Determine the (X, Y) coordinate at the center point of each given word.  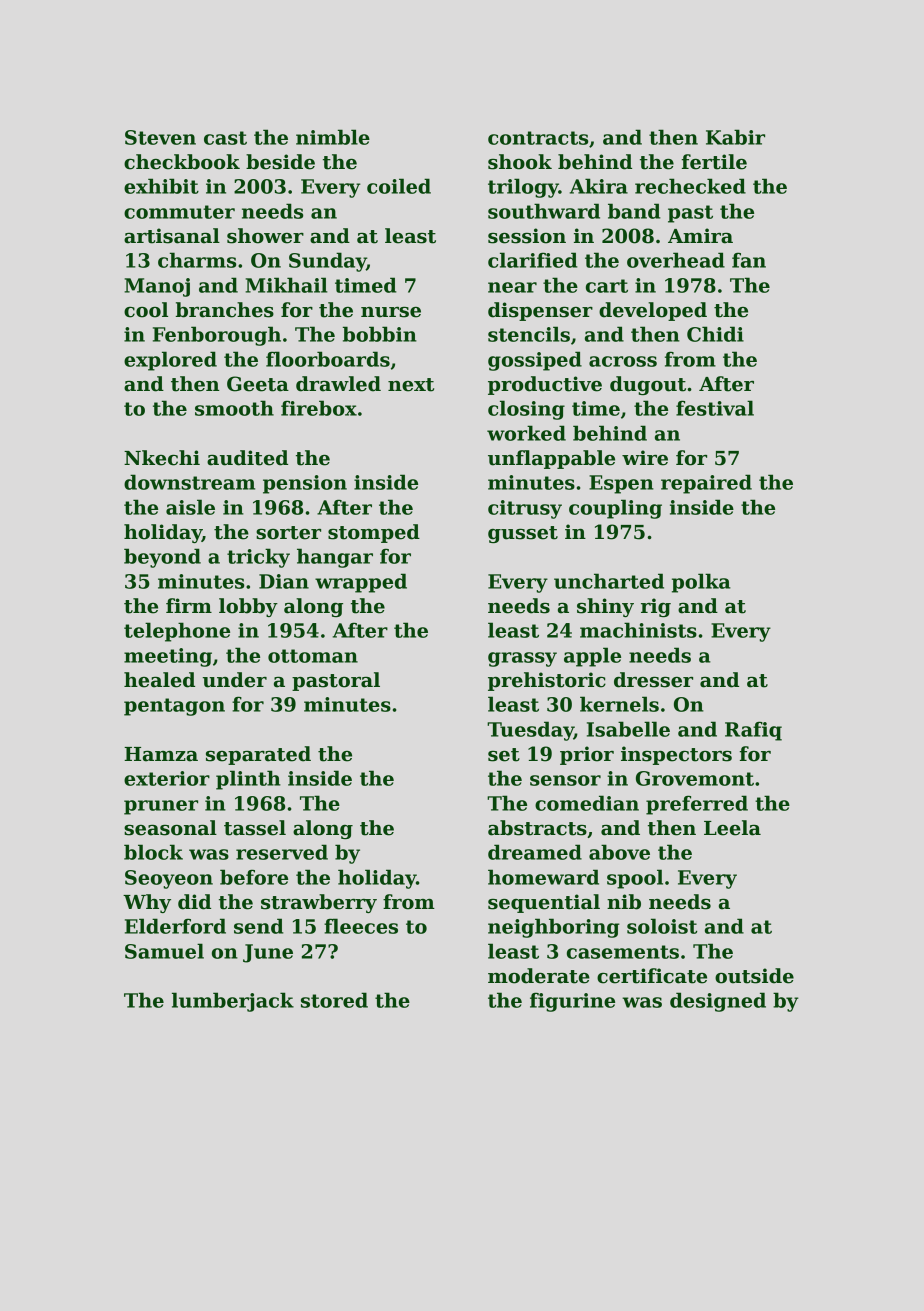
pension (305, 484)
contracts (538, 138)
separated (258, 755)
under (235, 680)
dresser (653, 680)
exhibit (161, 186)
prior (587, 755)
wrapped (361, 583)
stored (334, 1000)
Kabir (735, 137)
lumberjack (233, 1002)
